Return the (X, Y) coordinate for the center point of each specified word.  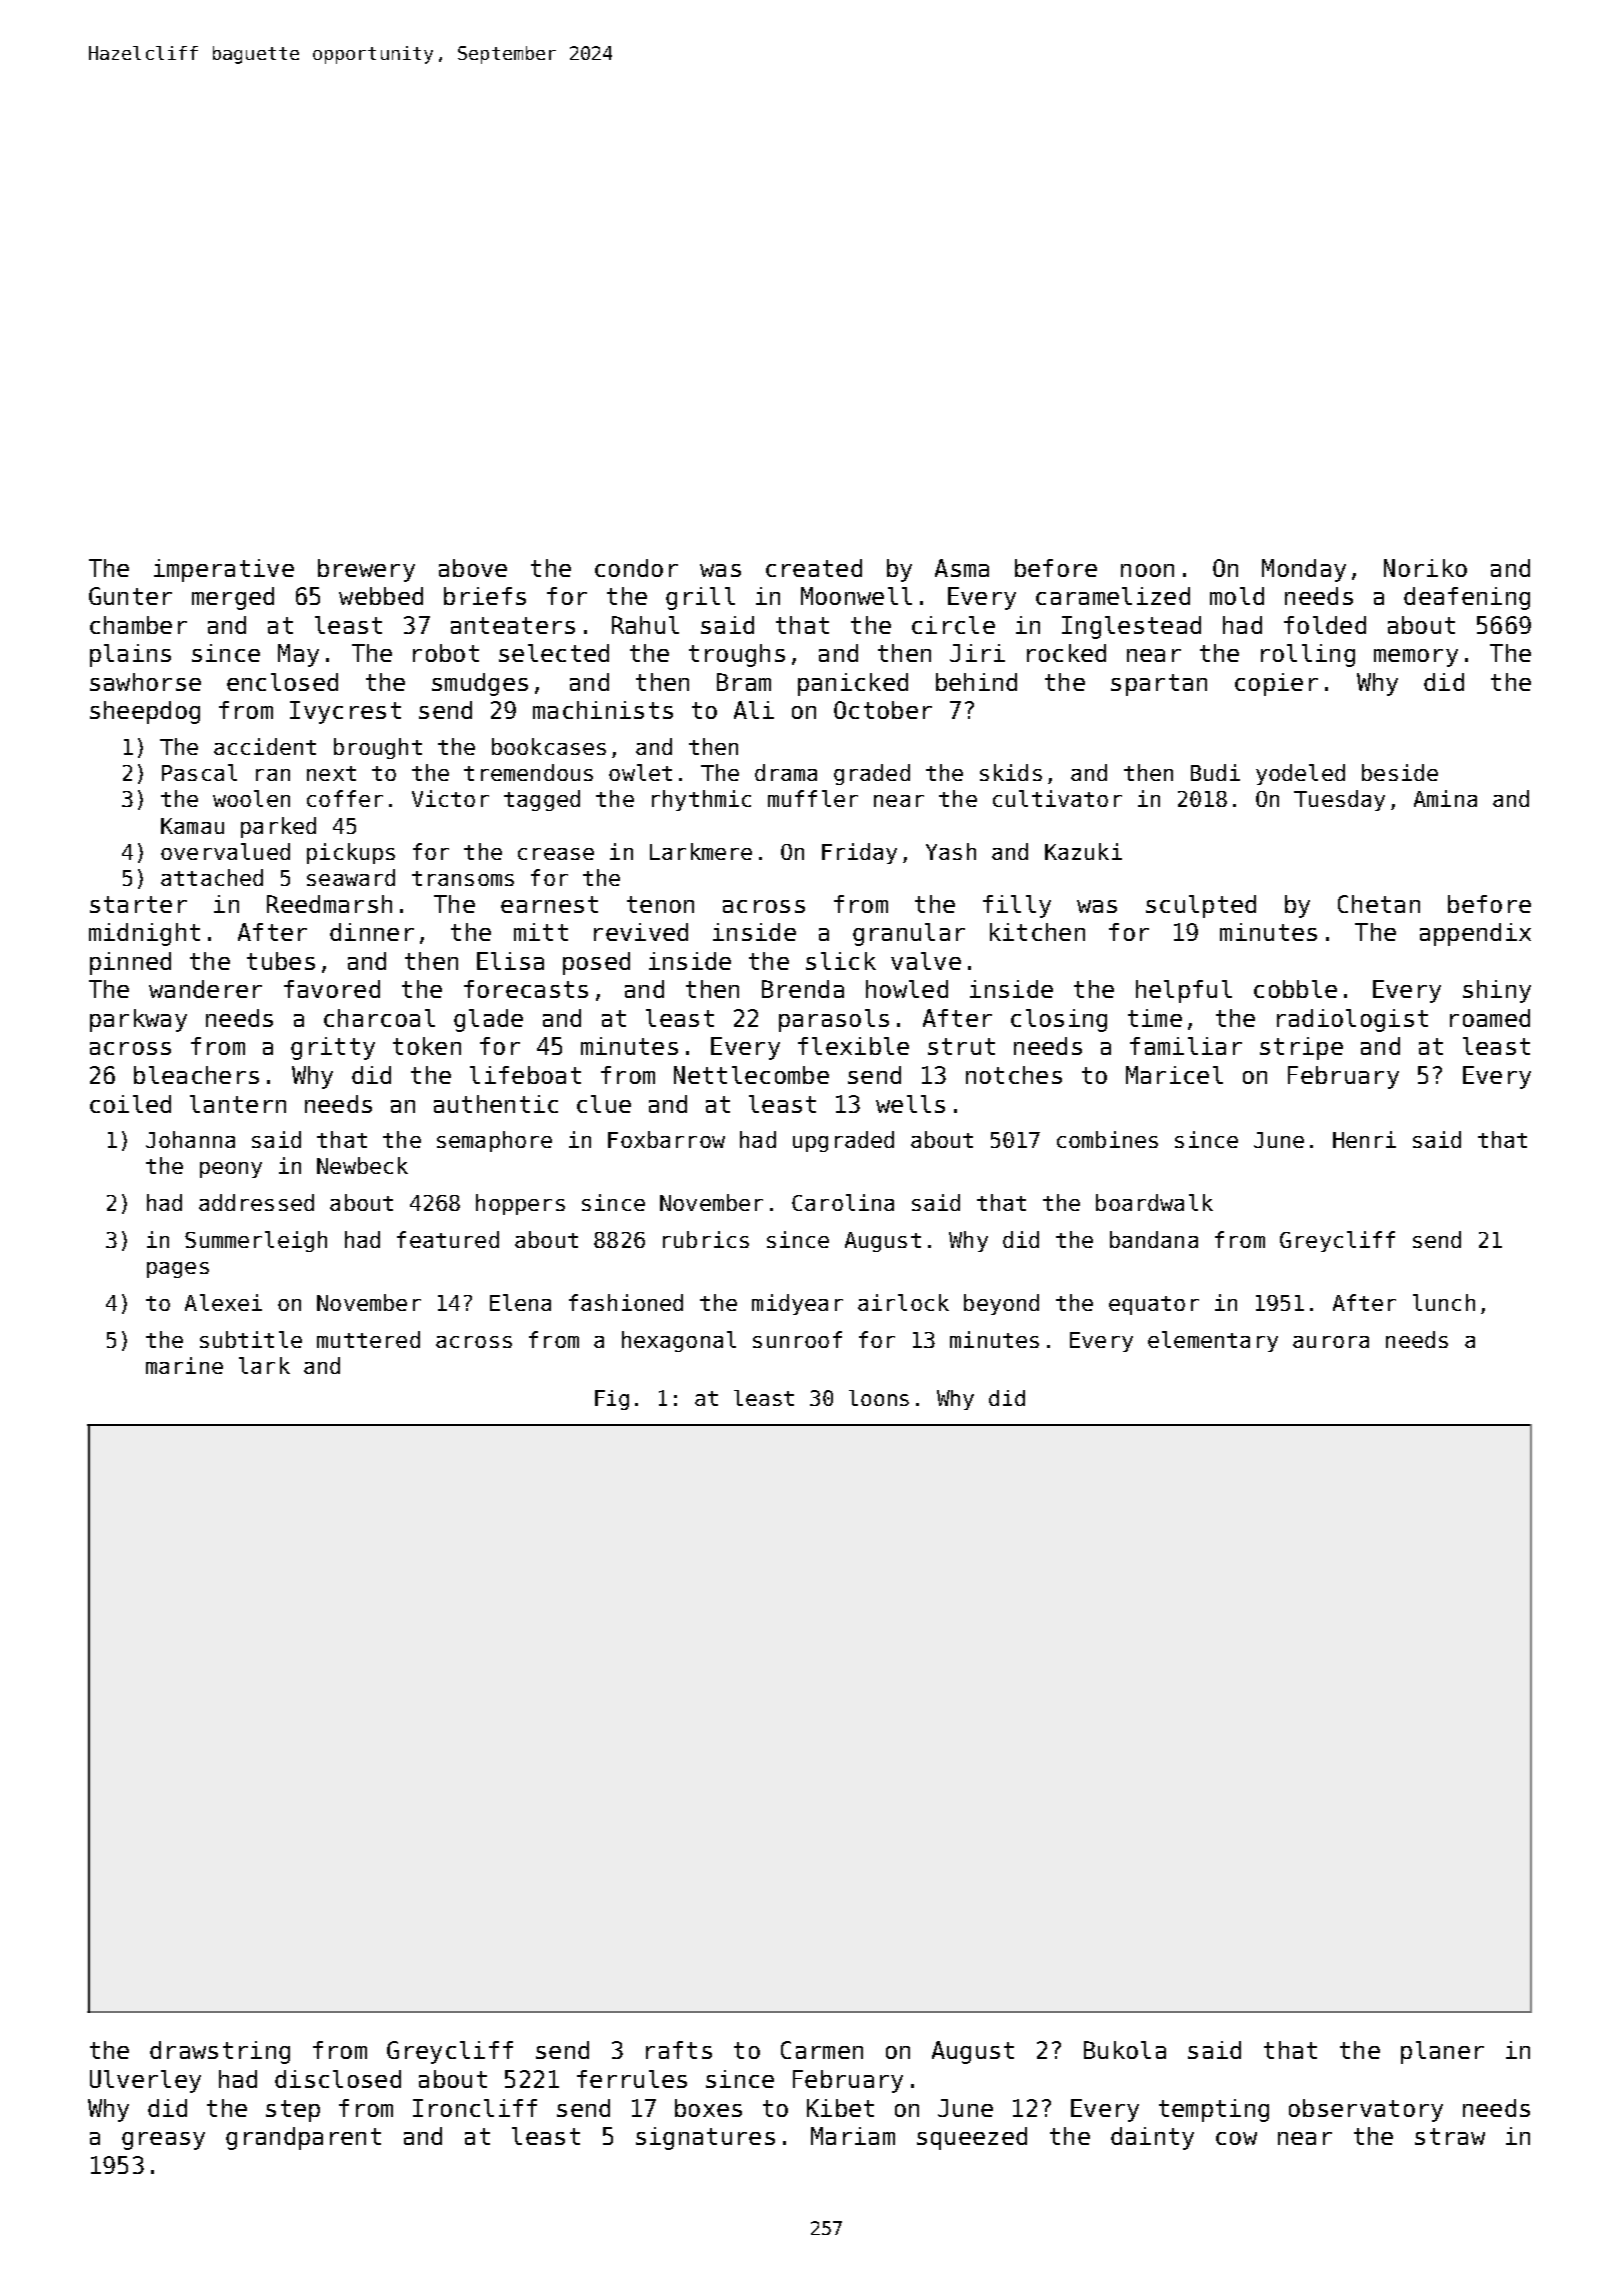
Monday (1304, 570)
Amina (1445, 798)
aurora (1331, 1342)
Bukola (1125, 2050)
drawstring (220, 2052)
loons (879, 1398)
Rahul (645, 625)
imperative (224, 570)
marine (184, 1365)
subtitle (251, 1339)
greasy (163, 2141)
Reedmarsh (329, 904)
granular (909, 934)
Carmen (822, 2050)
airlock (903, 1302)
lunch (1444, 1302)
